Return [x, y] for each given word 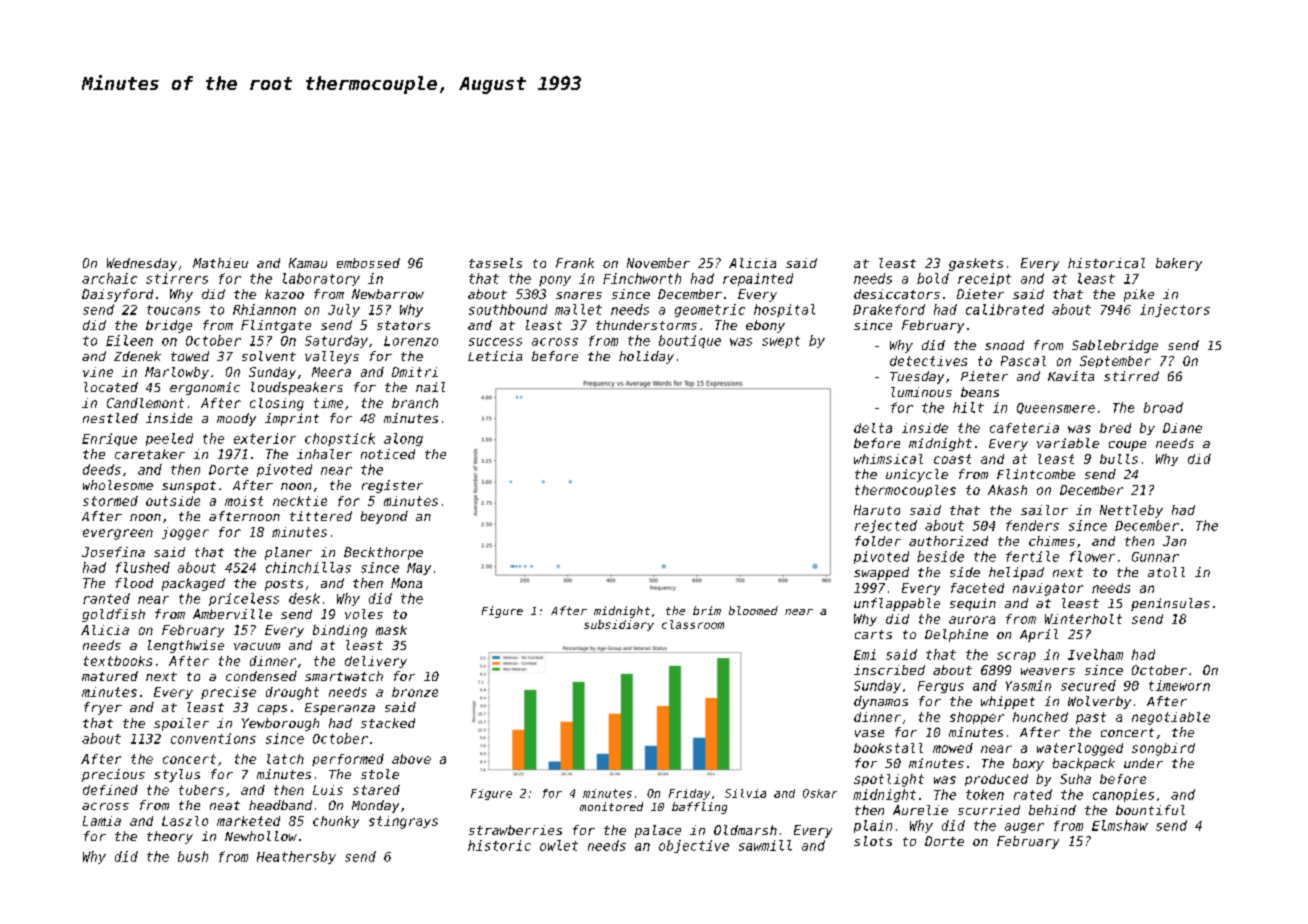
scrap [1016, 657]
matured [110, 676]
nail [430, 387]
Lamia [102, 821]
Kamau [308, 263]
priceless [244, 599]
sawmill [765, 845]
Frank [575, 263]
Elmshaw [1120, 825]
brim [707, 610]
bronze [415, 692]
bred [1115, 428]
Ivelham [1095, 654]
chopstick [340, 439]
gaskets [976, 264]
